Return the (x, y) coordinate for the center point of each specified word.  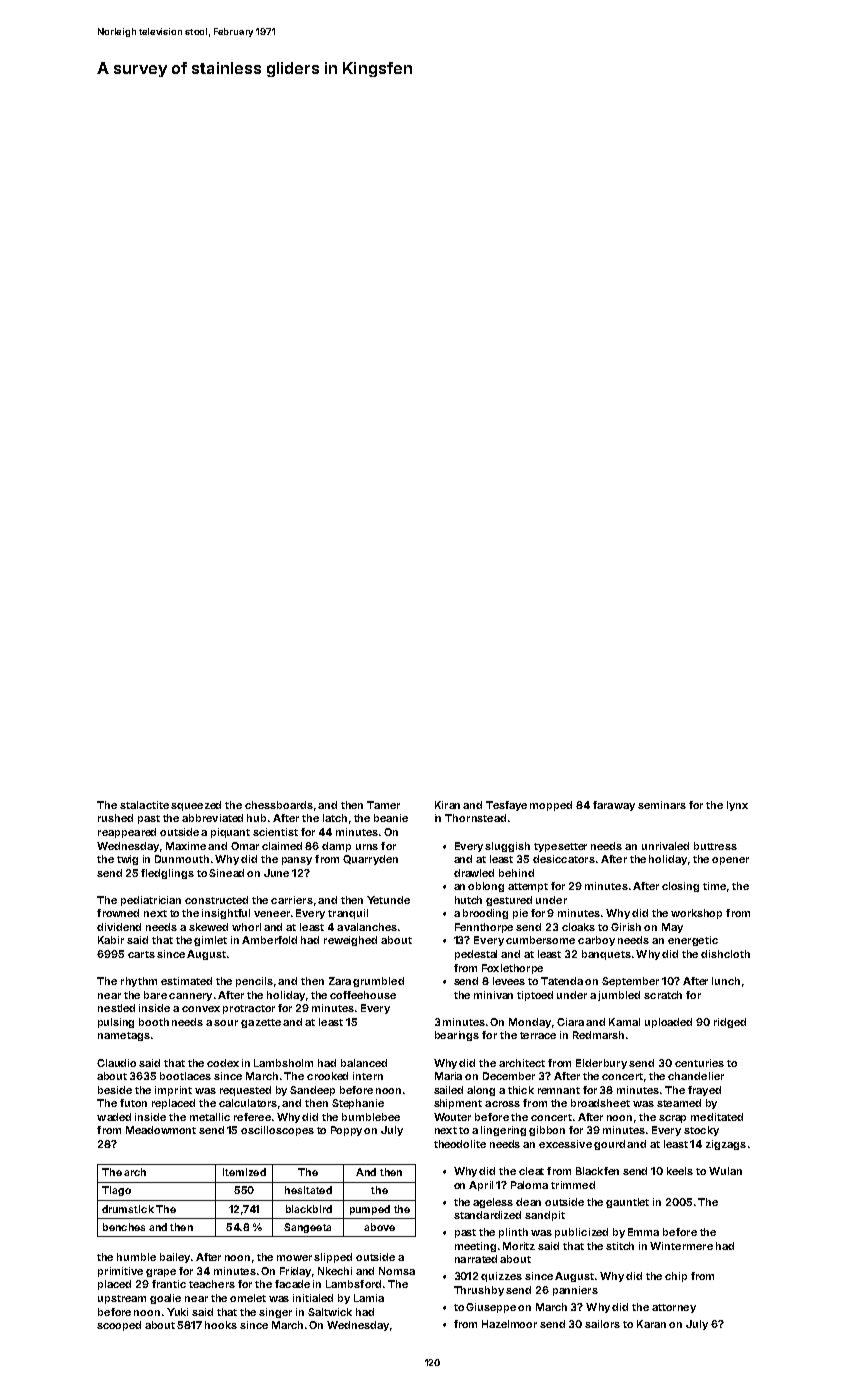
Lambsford (353, 1284)
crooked (327, 1076)
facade (292, 1284)
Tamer (383, 805)
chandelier (696, 1076)
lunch (726, 981)
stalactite (144, 805)
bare (155, 995)
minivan (493, 995)
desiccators (564, 859)
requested (245, 1091)
